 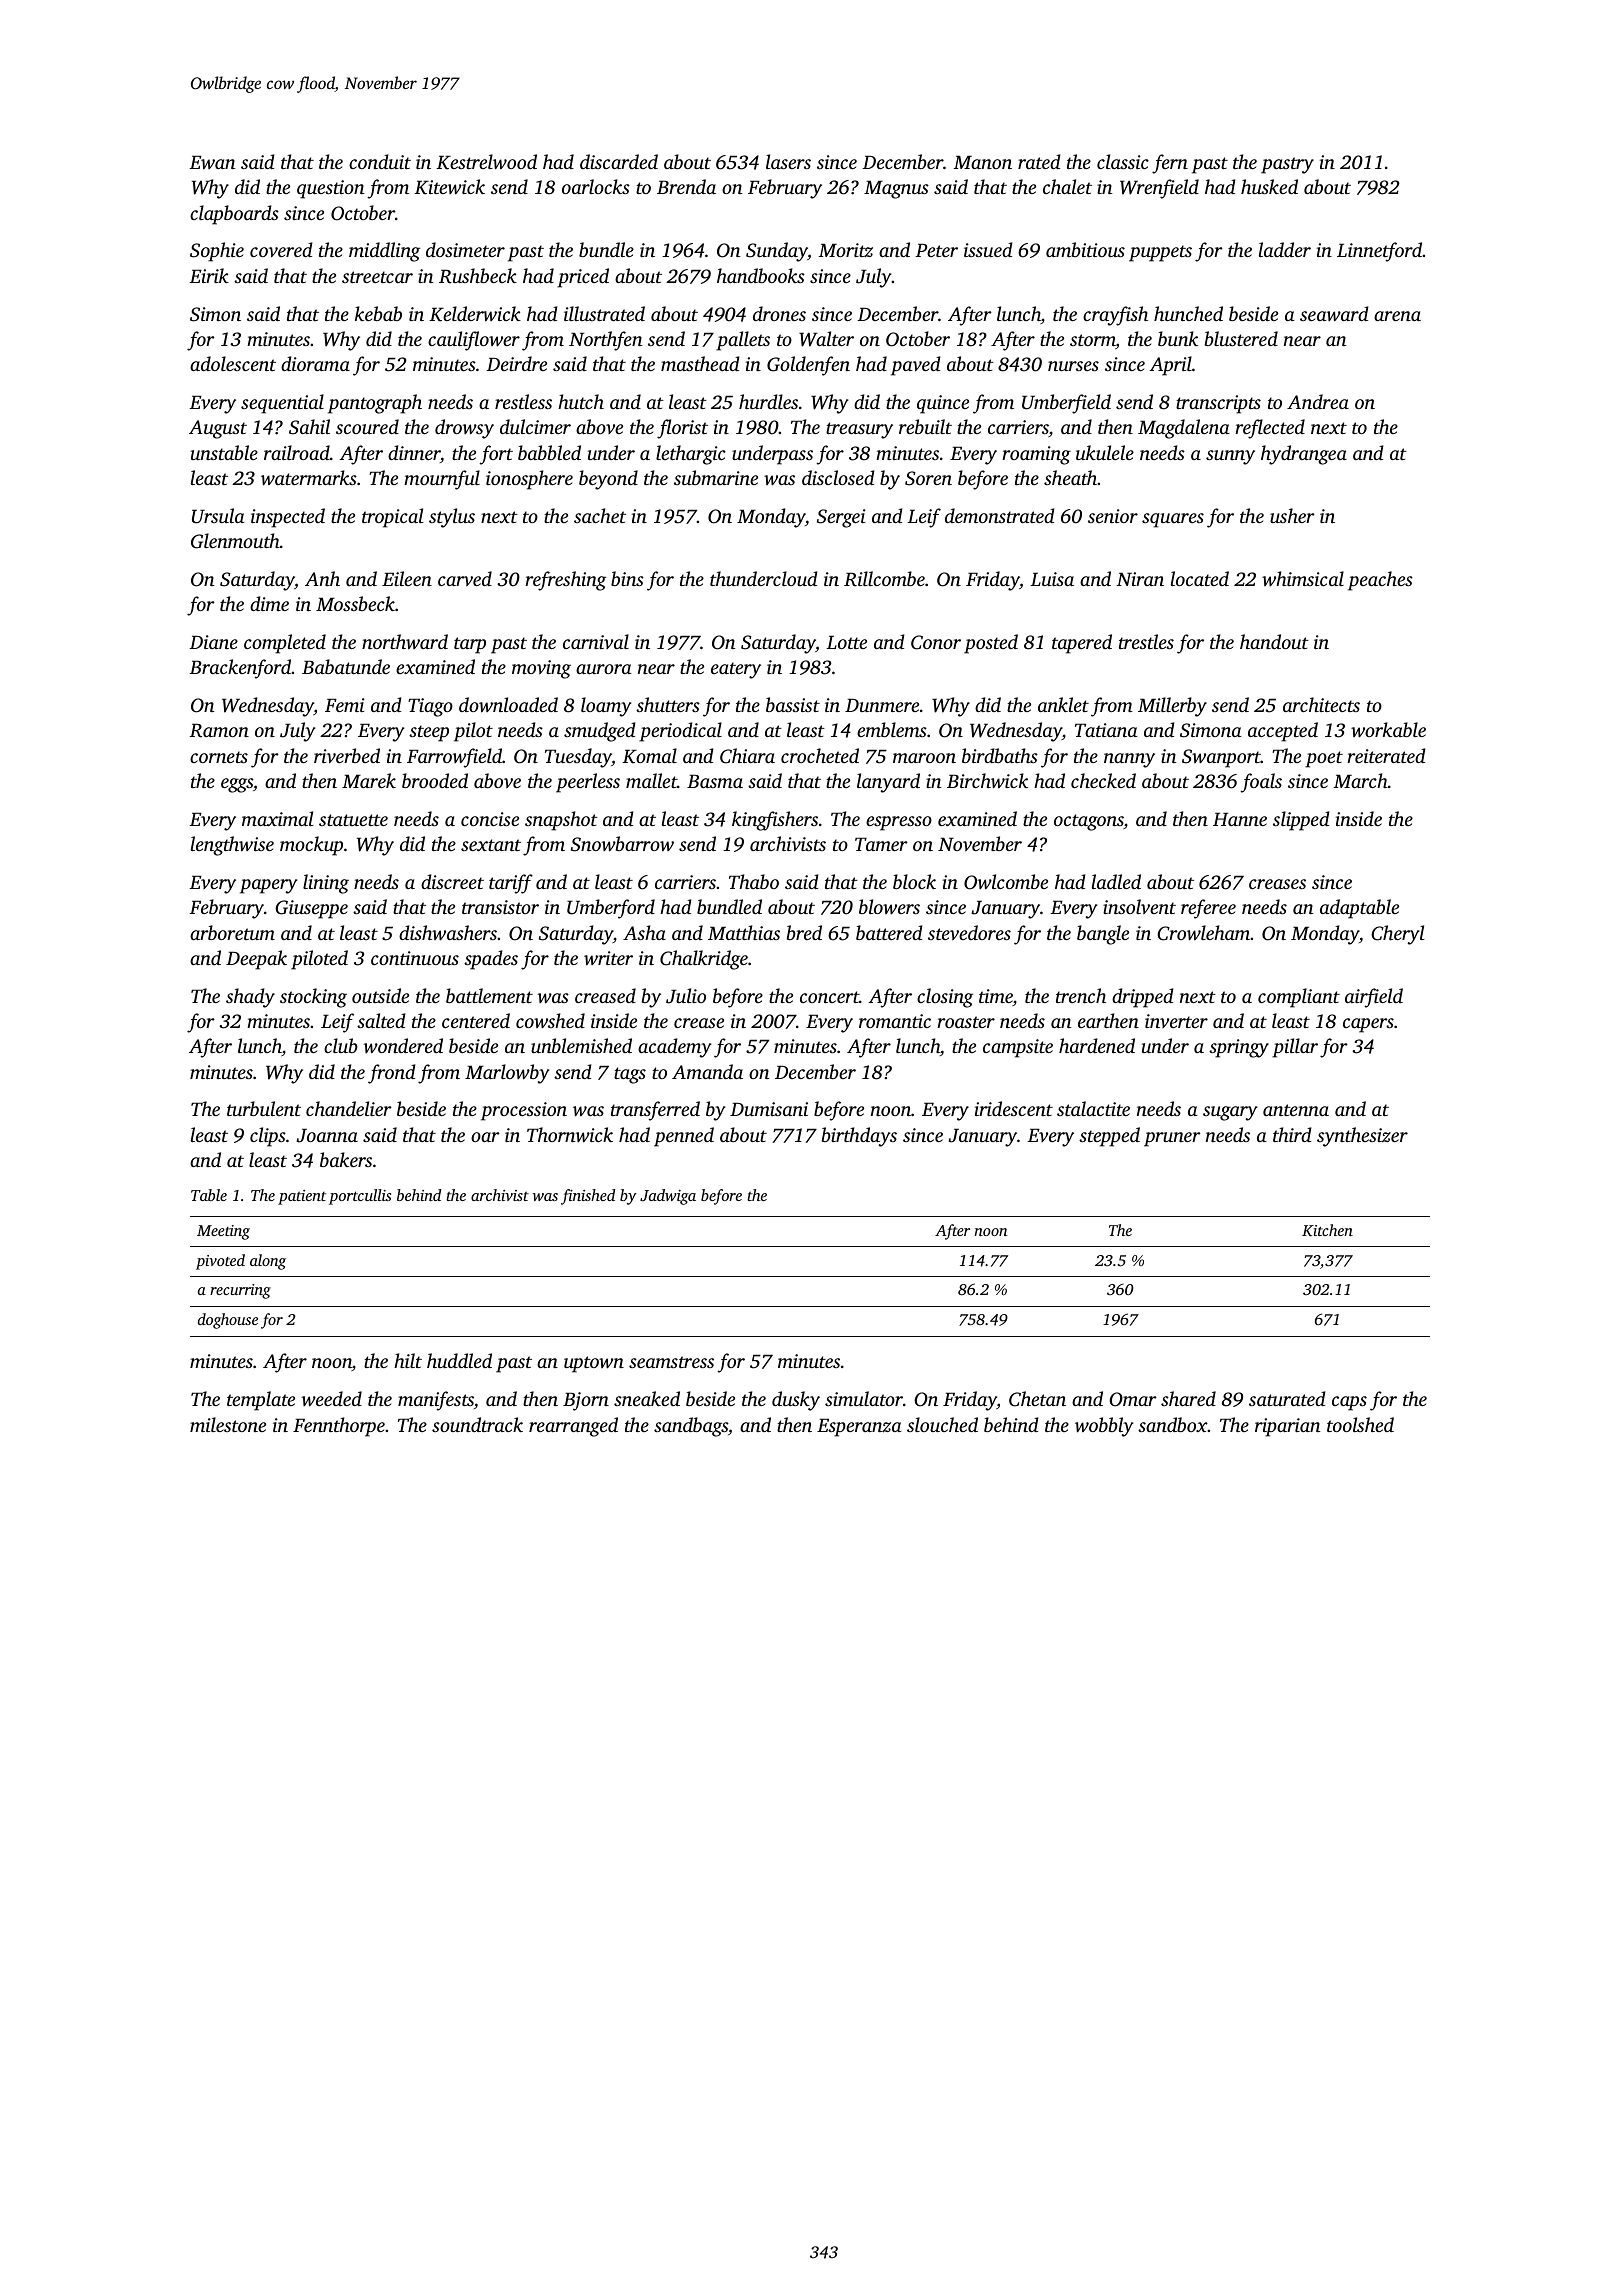 I want to click on classic, so click(x=1123, y=161).
